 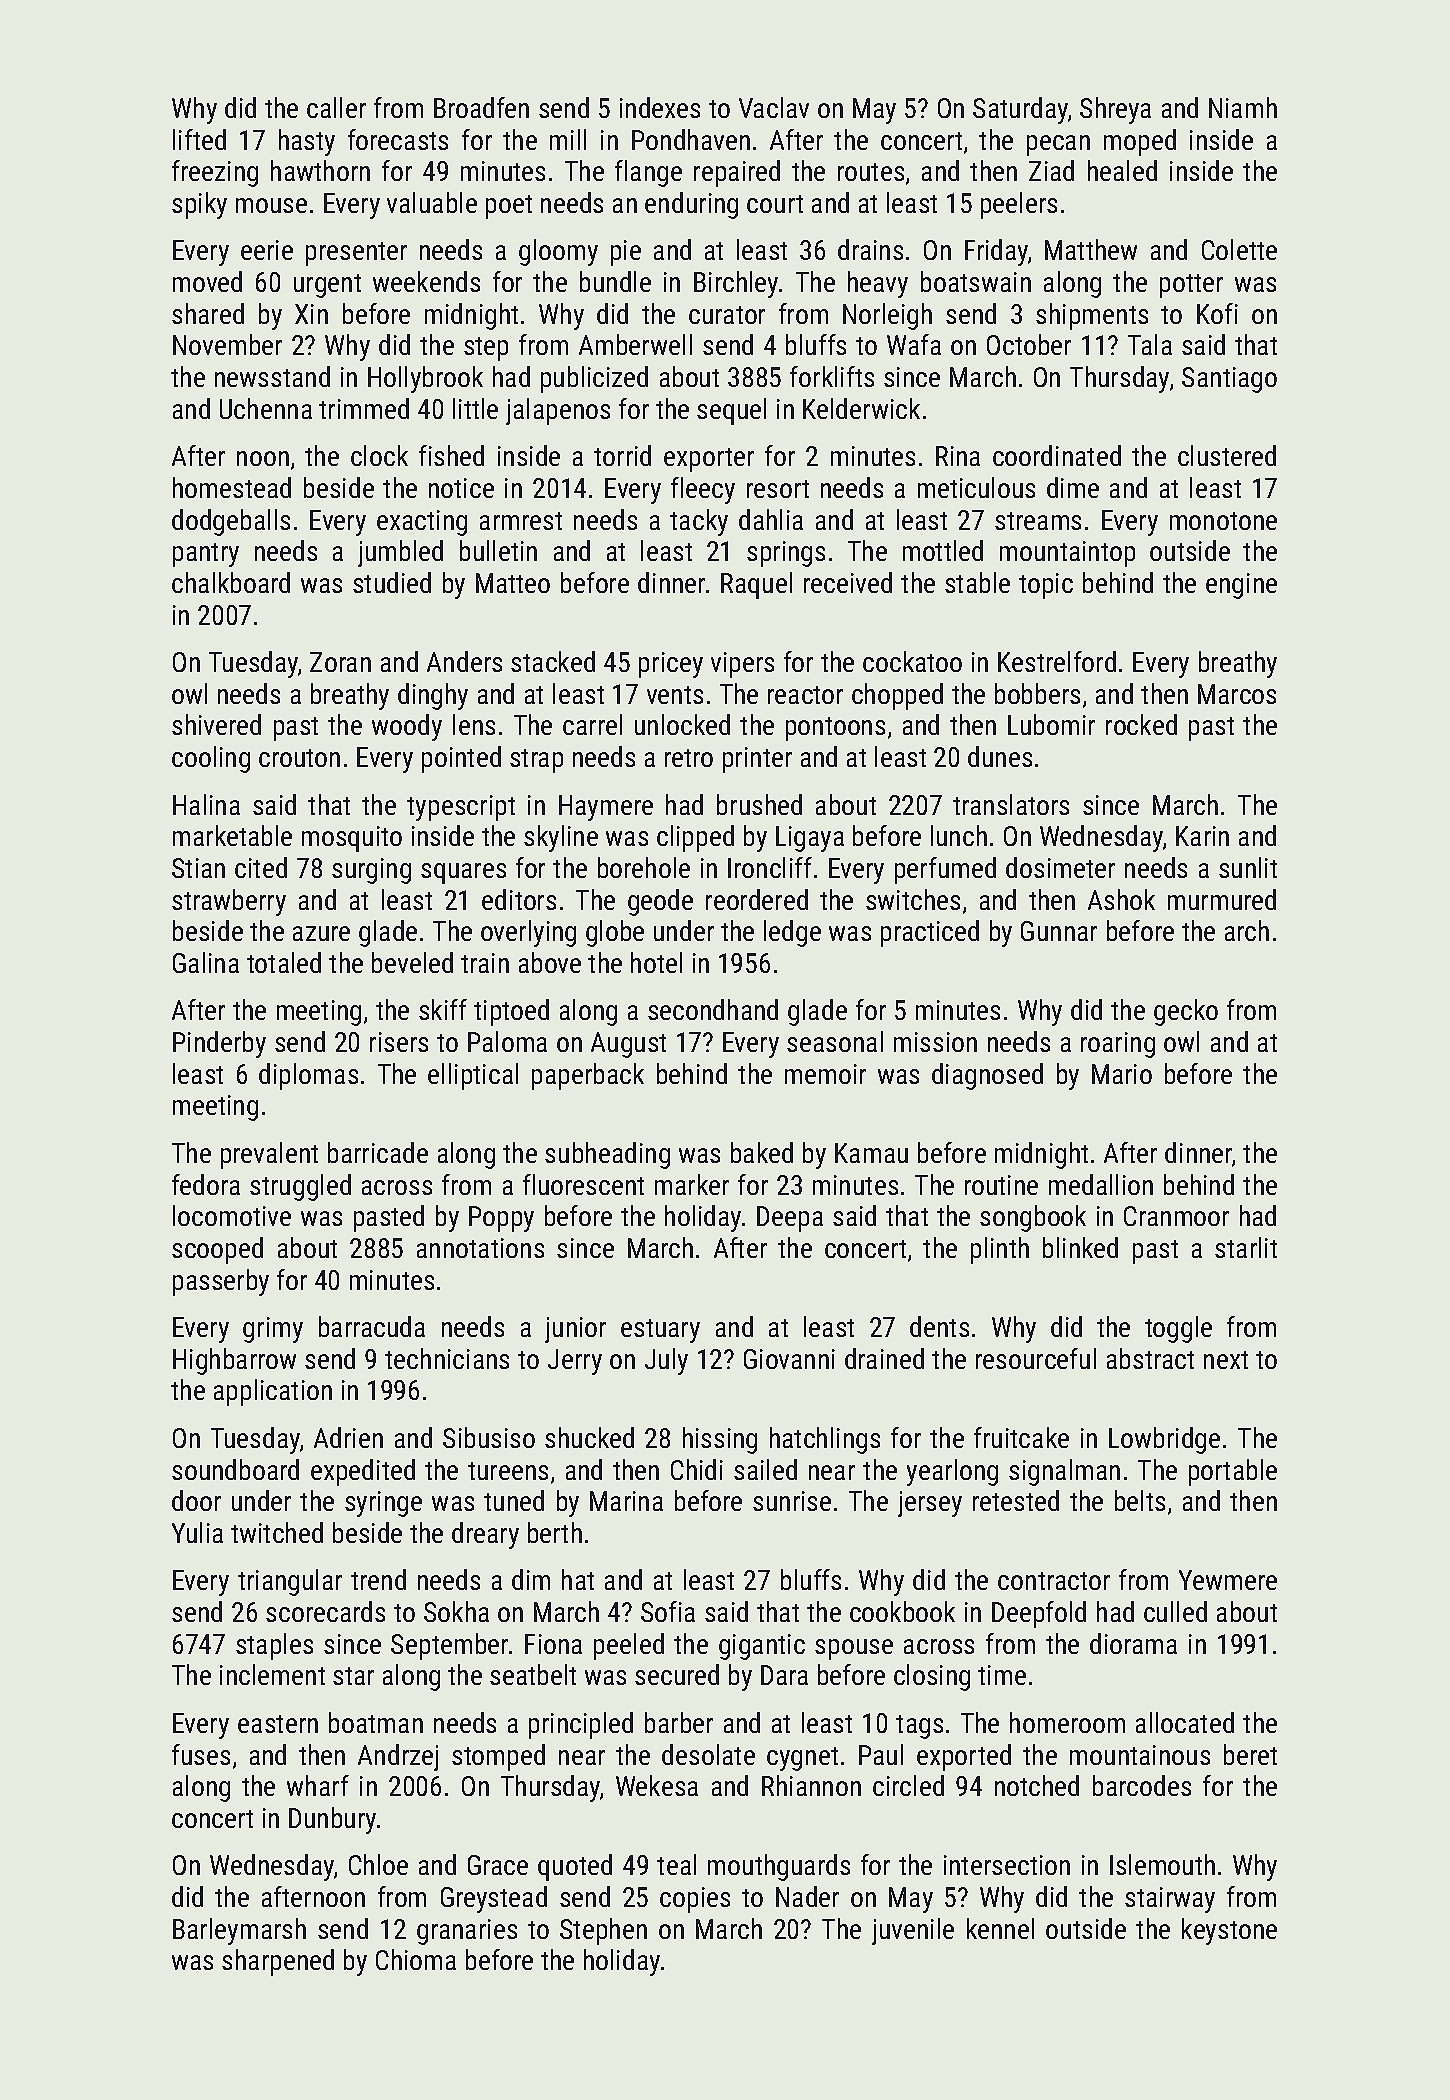 What do you see at coordinates (1115, 110) in the page?
I see `Shreya` at bounding box center [1115, 110].
